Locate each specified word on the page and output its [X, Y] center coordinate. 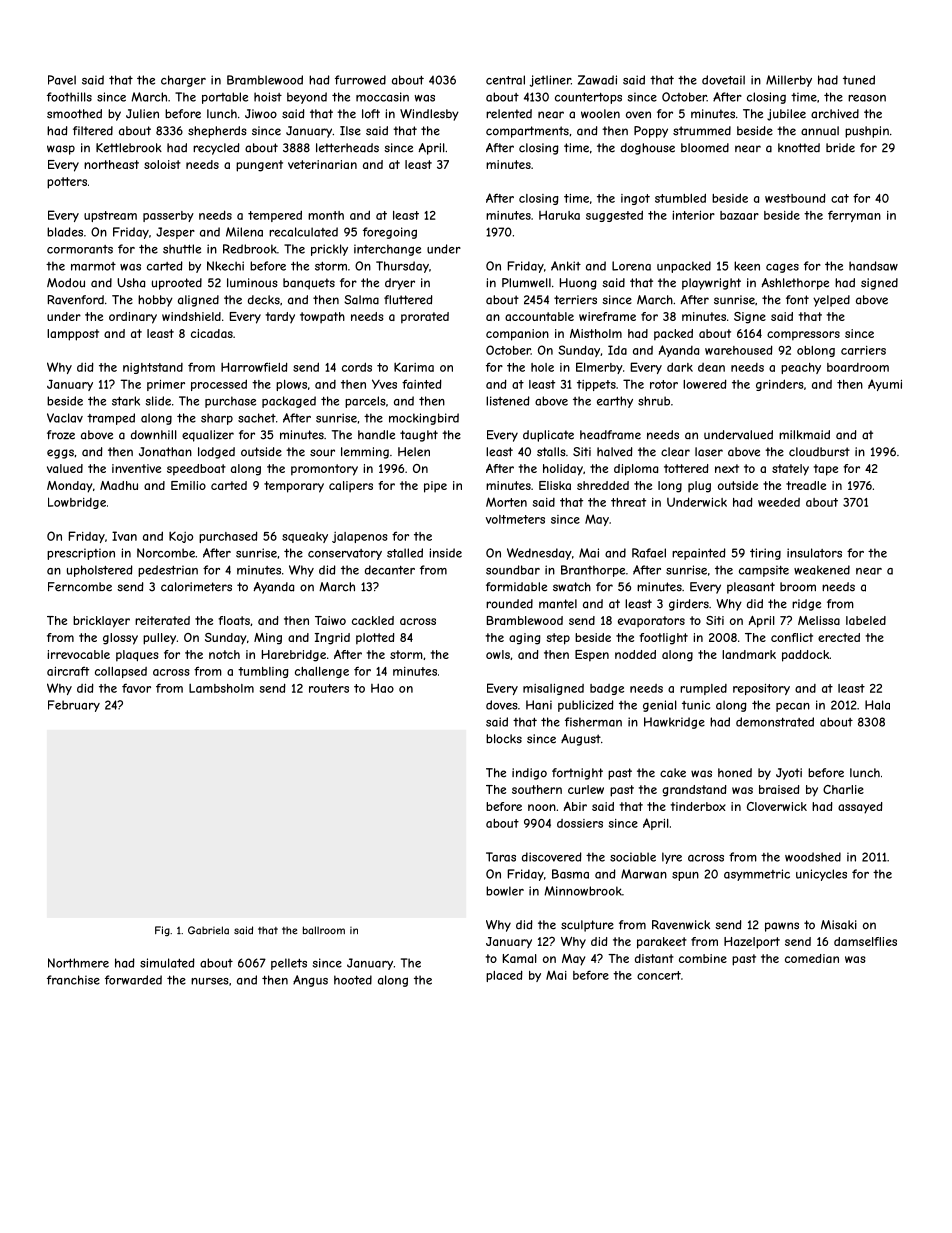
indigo [529, 774]
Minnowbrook [583, 891]
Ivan [124, 536]
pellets [289, 964]
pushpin [867, 132]
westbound [795, 198]
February [74, 706]
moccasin [382, 97]
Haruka [559, 215]
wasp [61, 150]
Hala [877, 705]
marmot [93, 266]
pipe [435, 487]
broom [798, 587]
